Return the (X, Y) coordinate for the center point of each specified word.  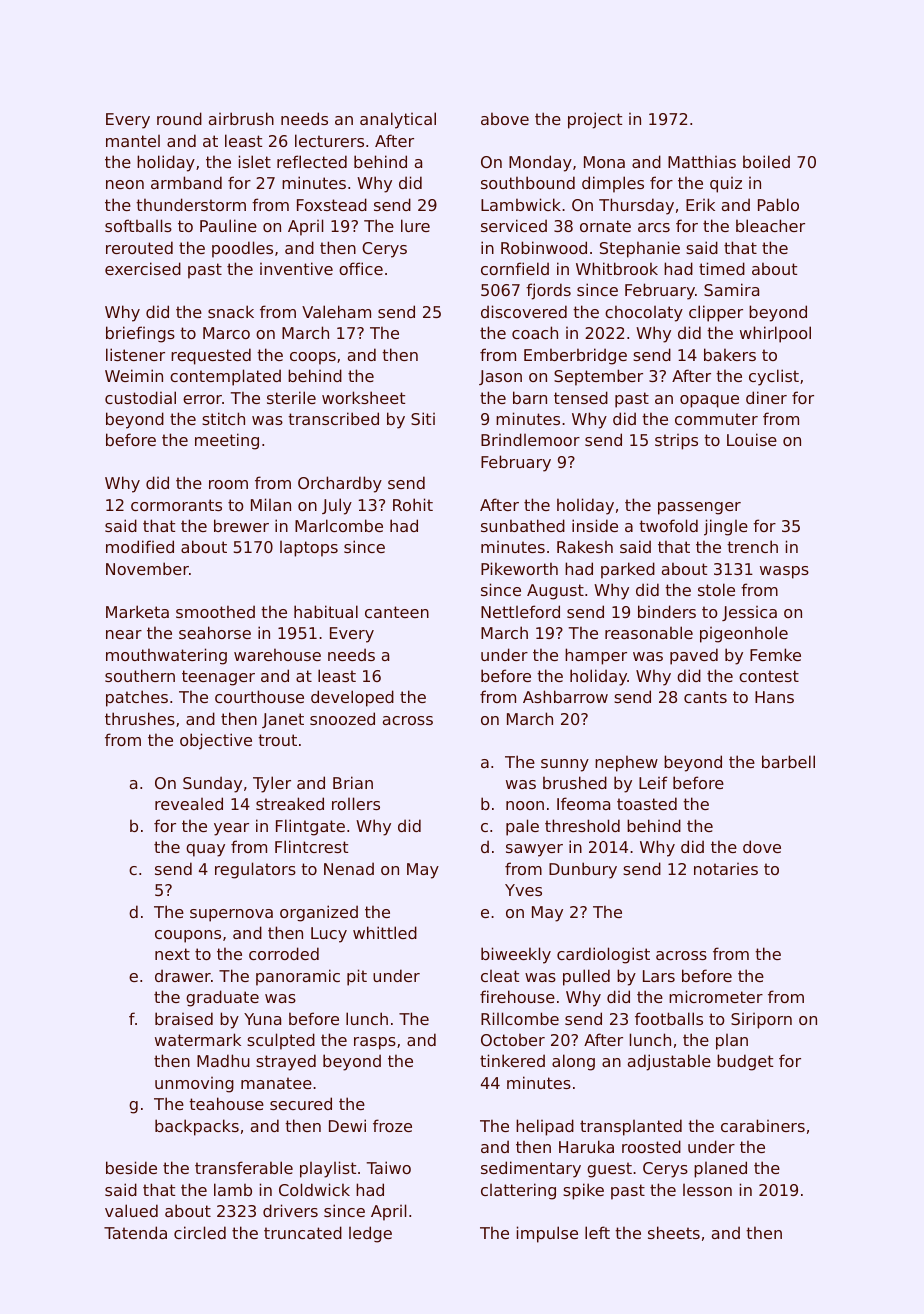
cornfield (515, 268)
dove (762, 846)
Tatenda (135, 1232)
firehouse (517, 996)
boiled (766, 161)
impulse (547, 1234)
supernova (231, 915)
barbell (788, 761)
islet (255, 161)
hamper (596, 656)
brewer (241, 525)
